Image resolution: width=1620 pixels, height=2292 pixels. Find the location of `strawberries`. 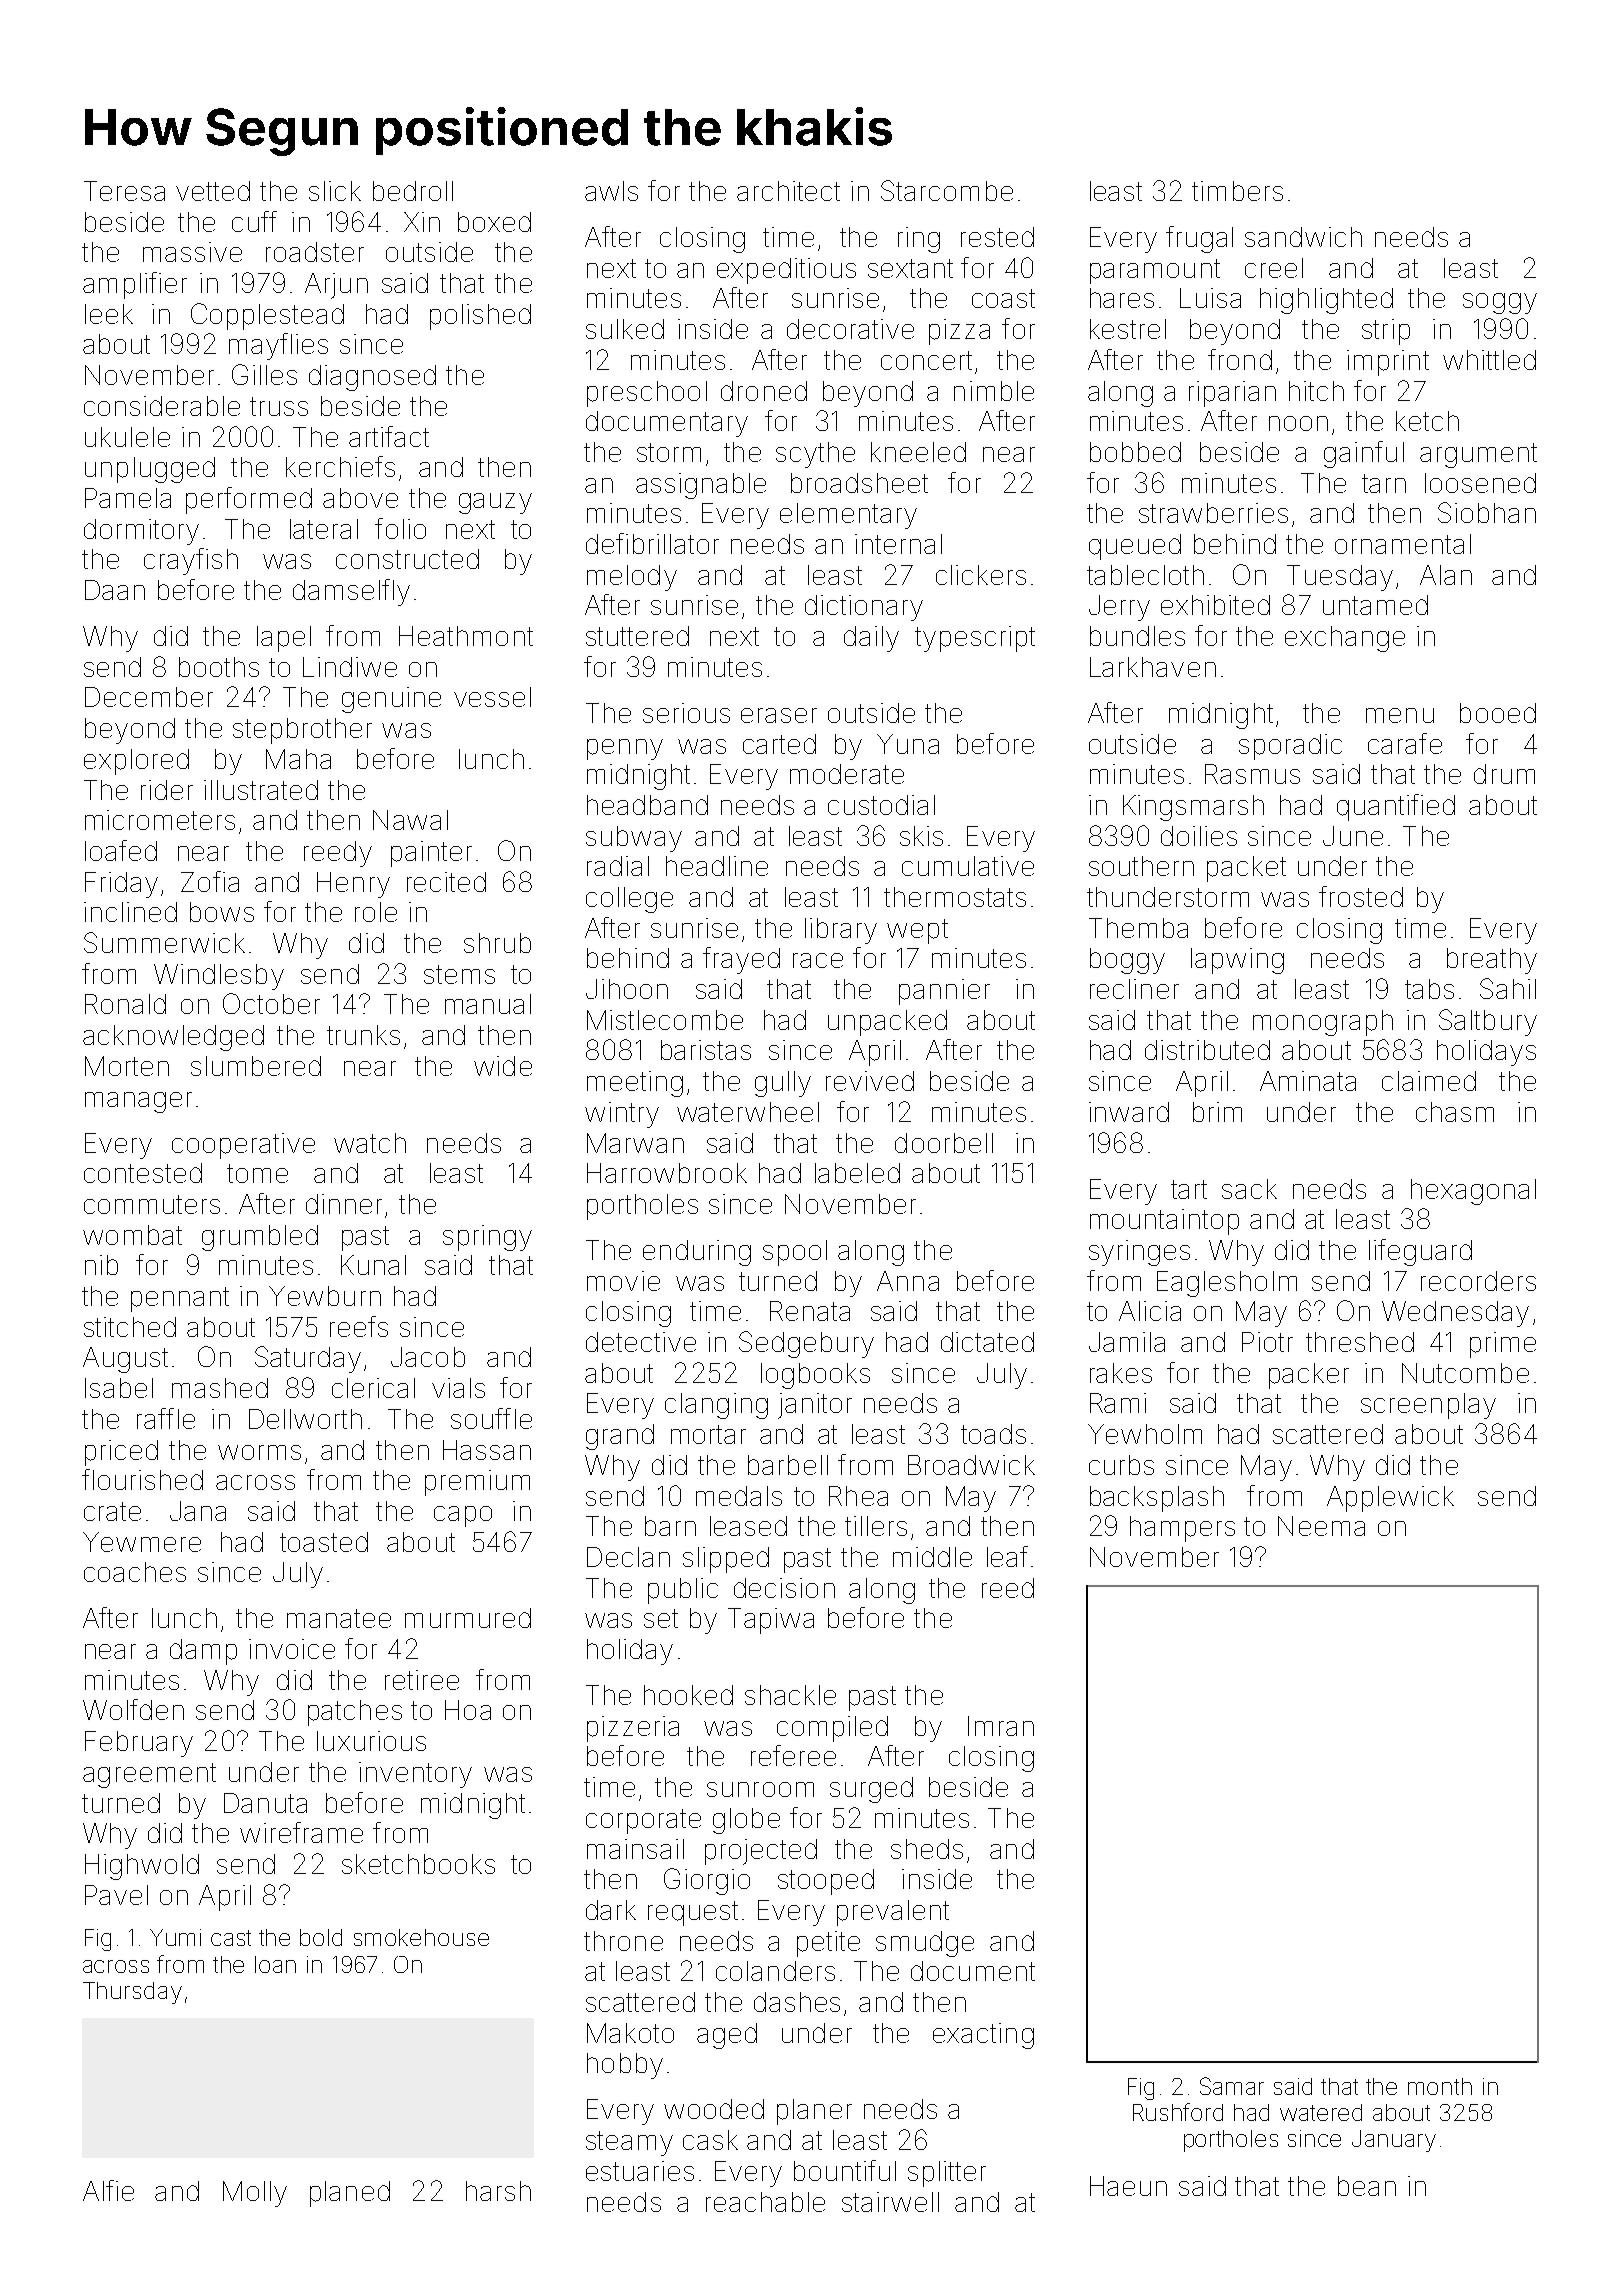

strawberries is located at coordinates (1213, 513).
